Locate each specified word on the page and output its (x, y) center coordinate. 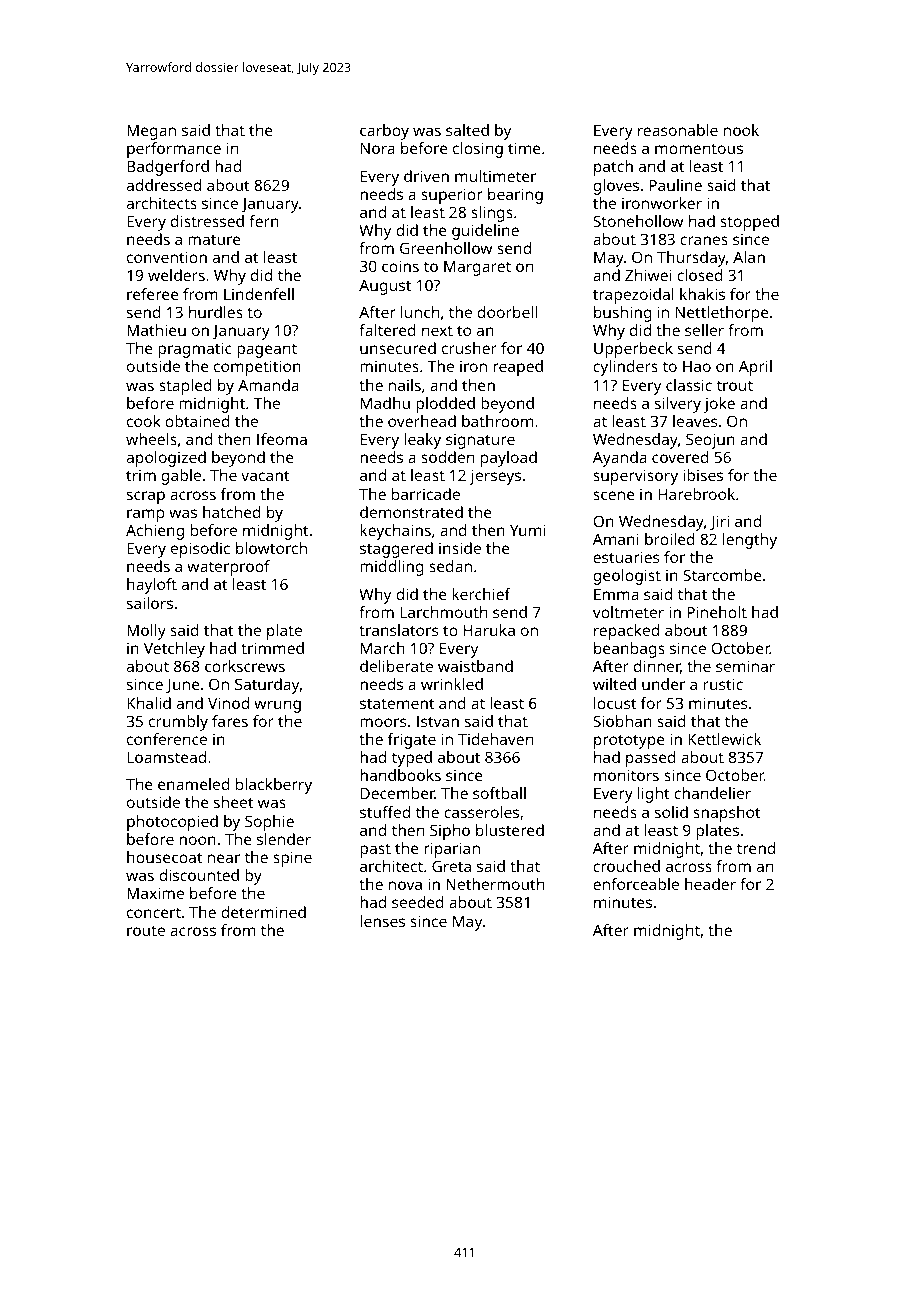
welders (176, 275)
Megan (151, 132)
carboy (384, 132)
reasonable (678, 130)
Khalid (149, 703)
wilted (614, 684)
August (385, 287)
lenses (382, 921)
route (146, 930)
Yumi (527, 530)
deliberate (396, 666)
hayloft (152, 586)
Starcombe (722, 575)
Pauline (675, 185)
